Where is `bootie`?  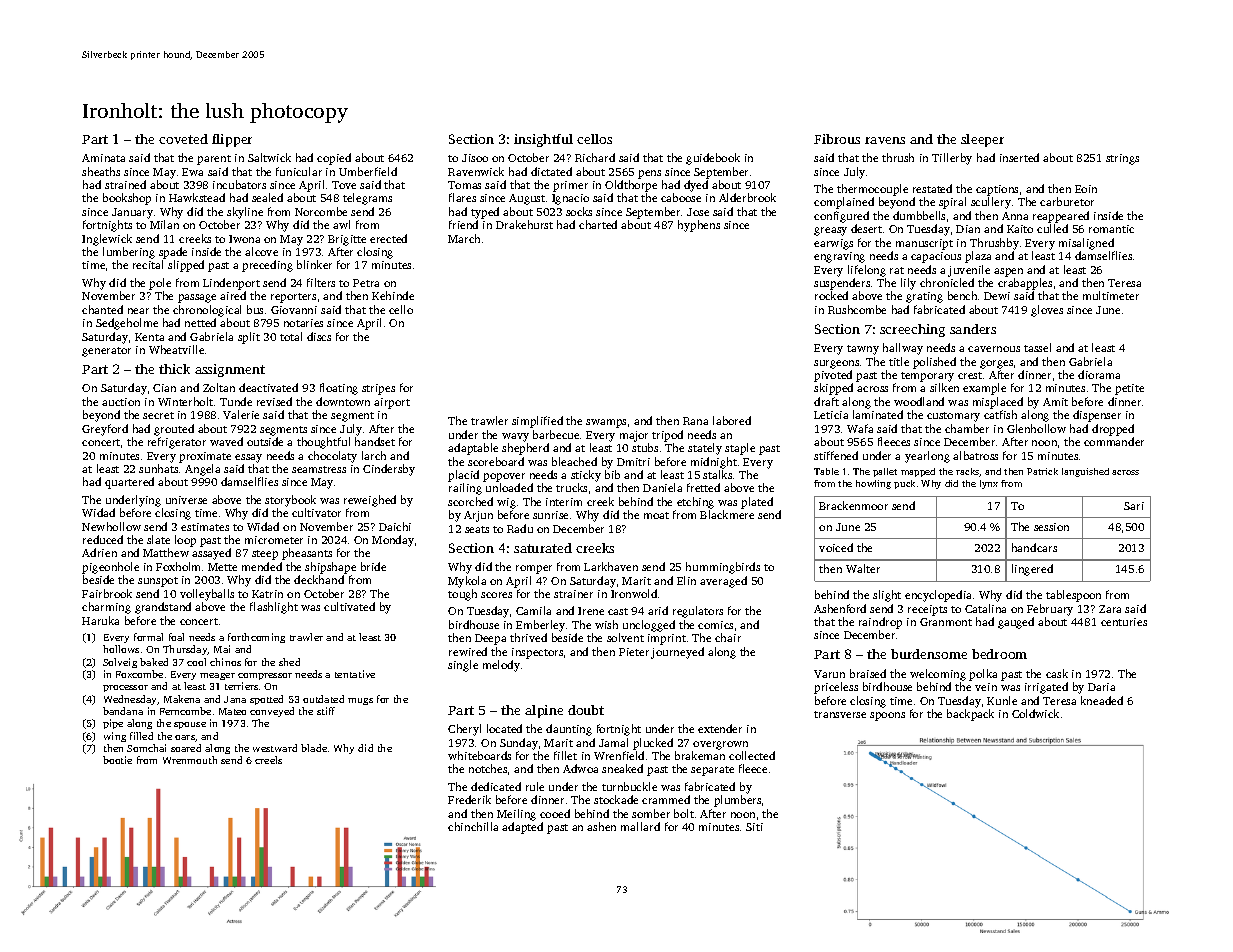
bootie is located at coordinates (117, 760).
